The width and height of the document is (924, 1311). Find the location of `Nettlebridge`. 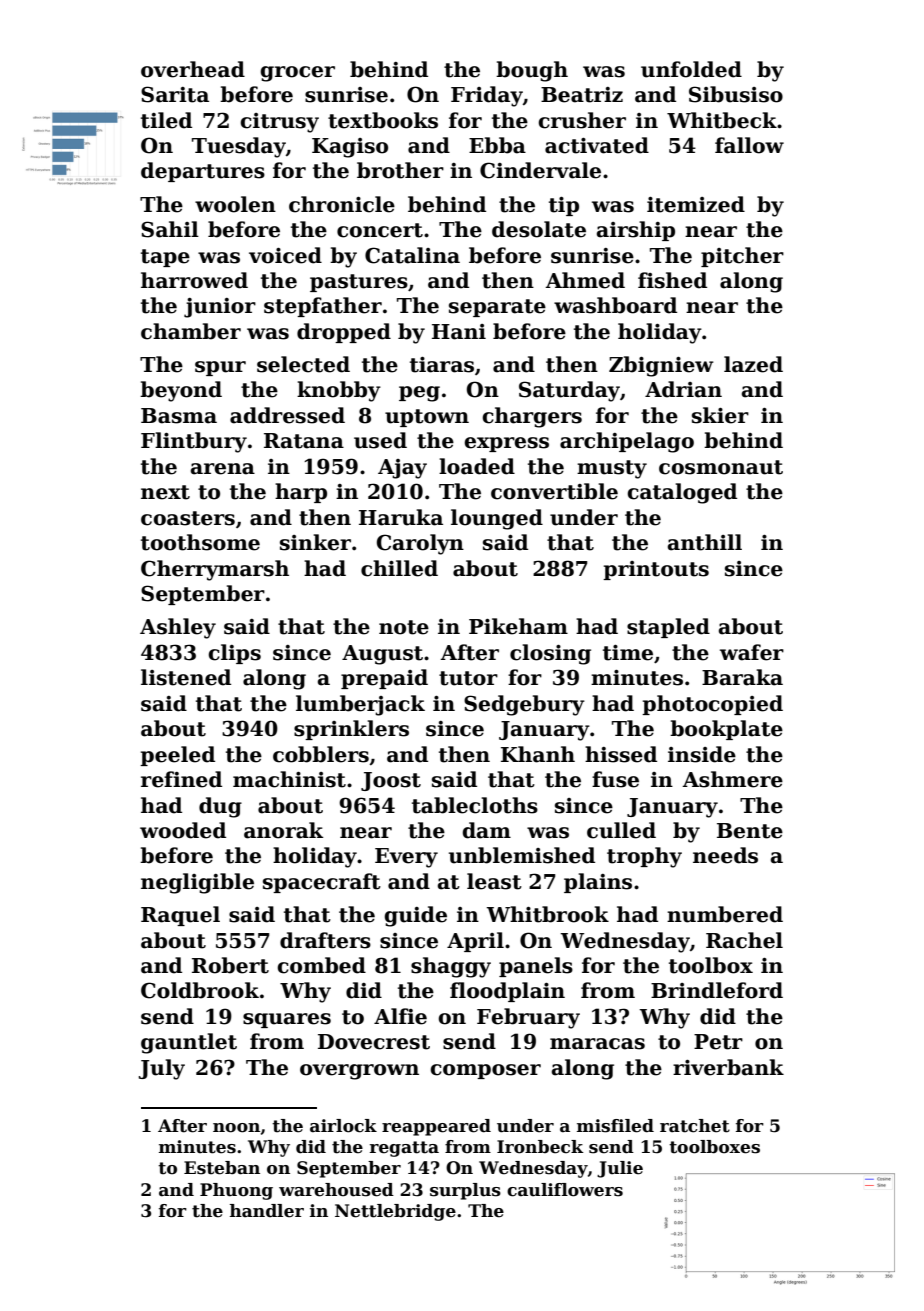

Nettlebridge is located at coordinates (395, 1212).
